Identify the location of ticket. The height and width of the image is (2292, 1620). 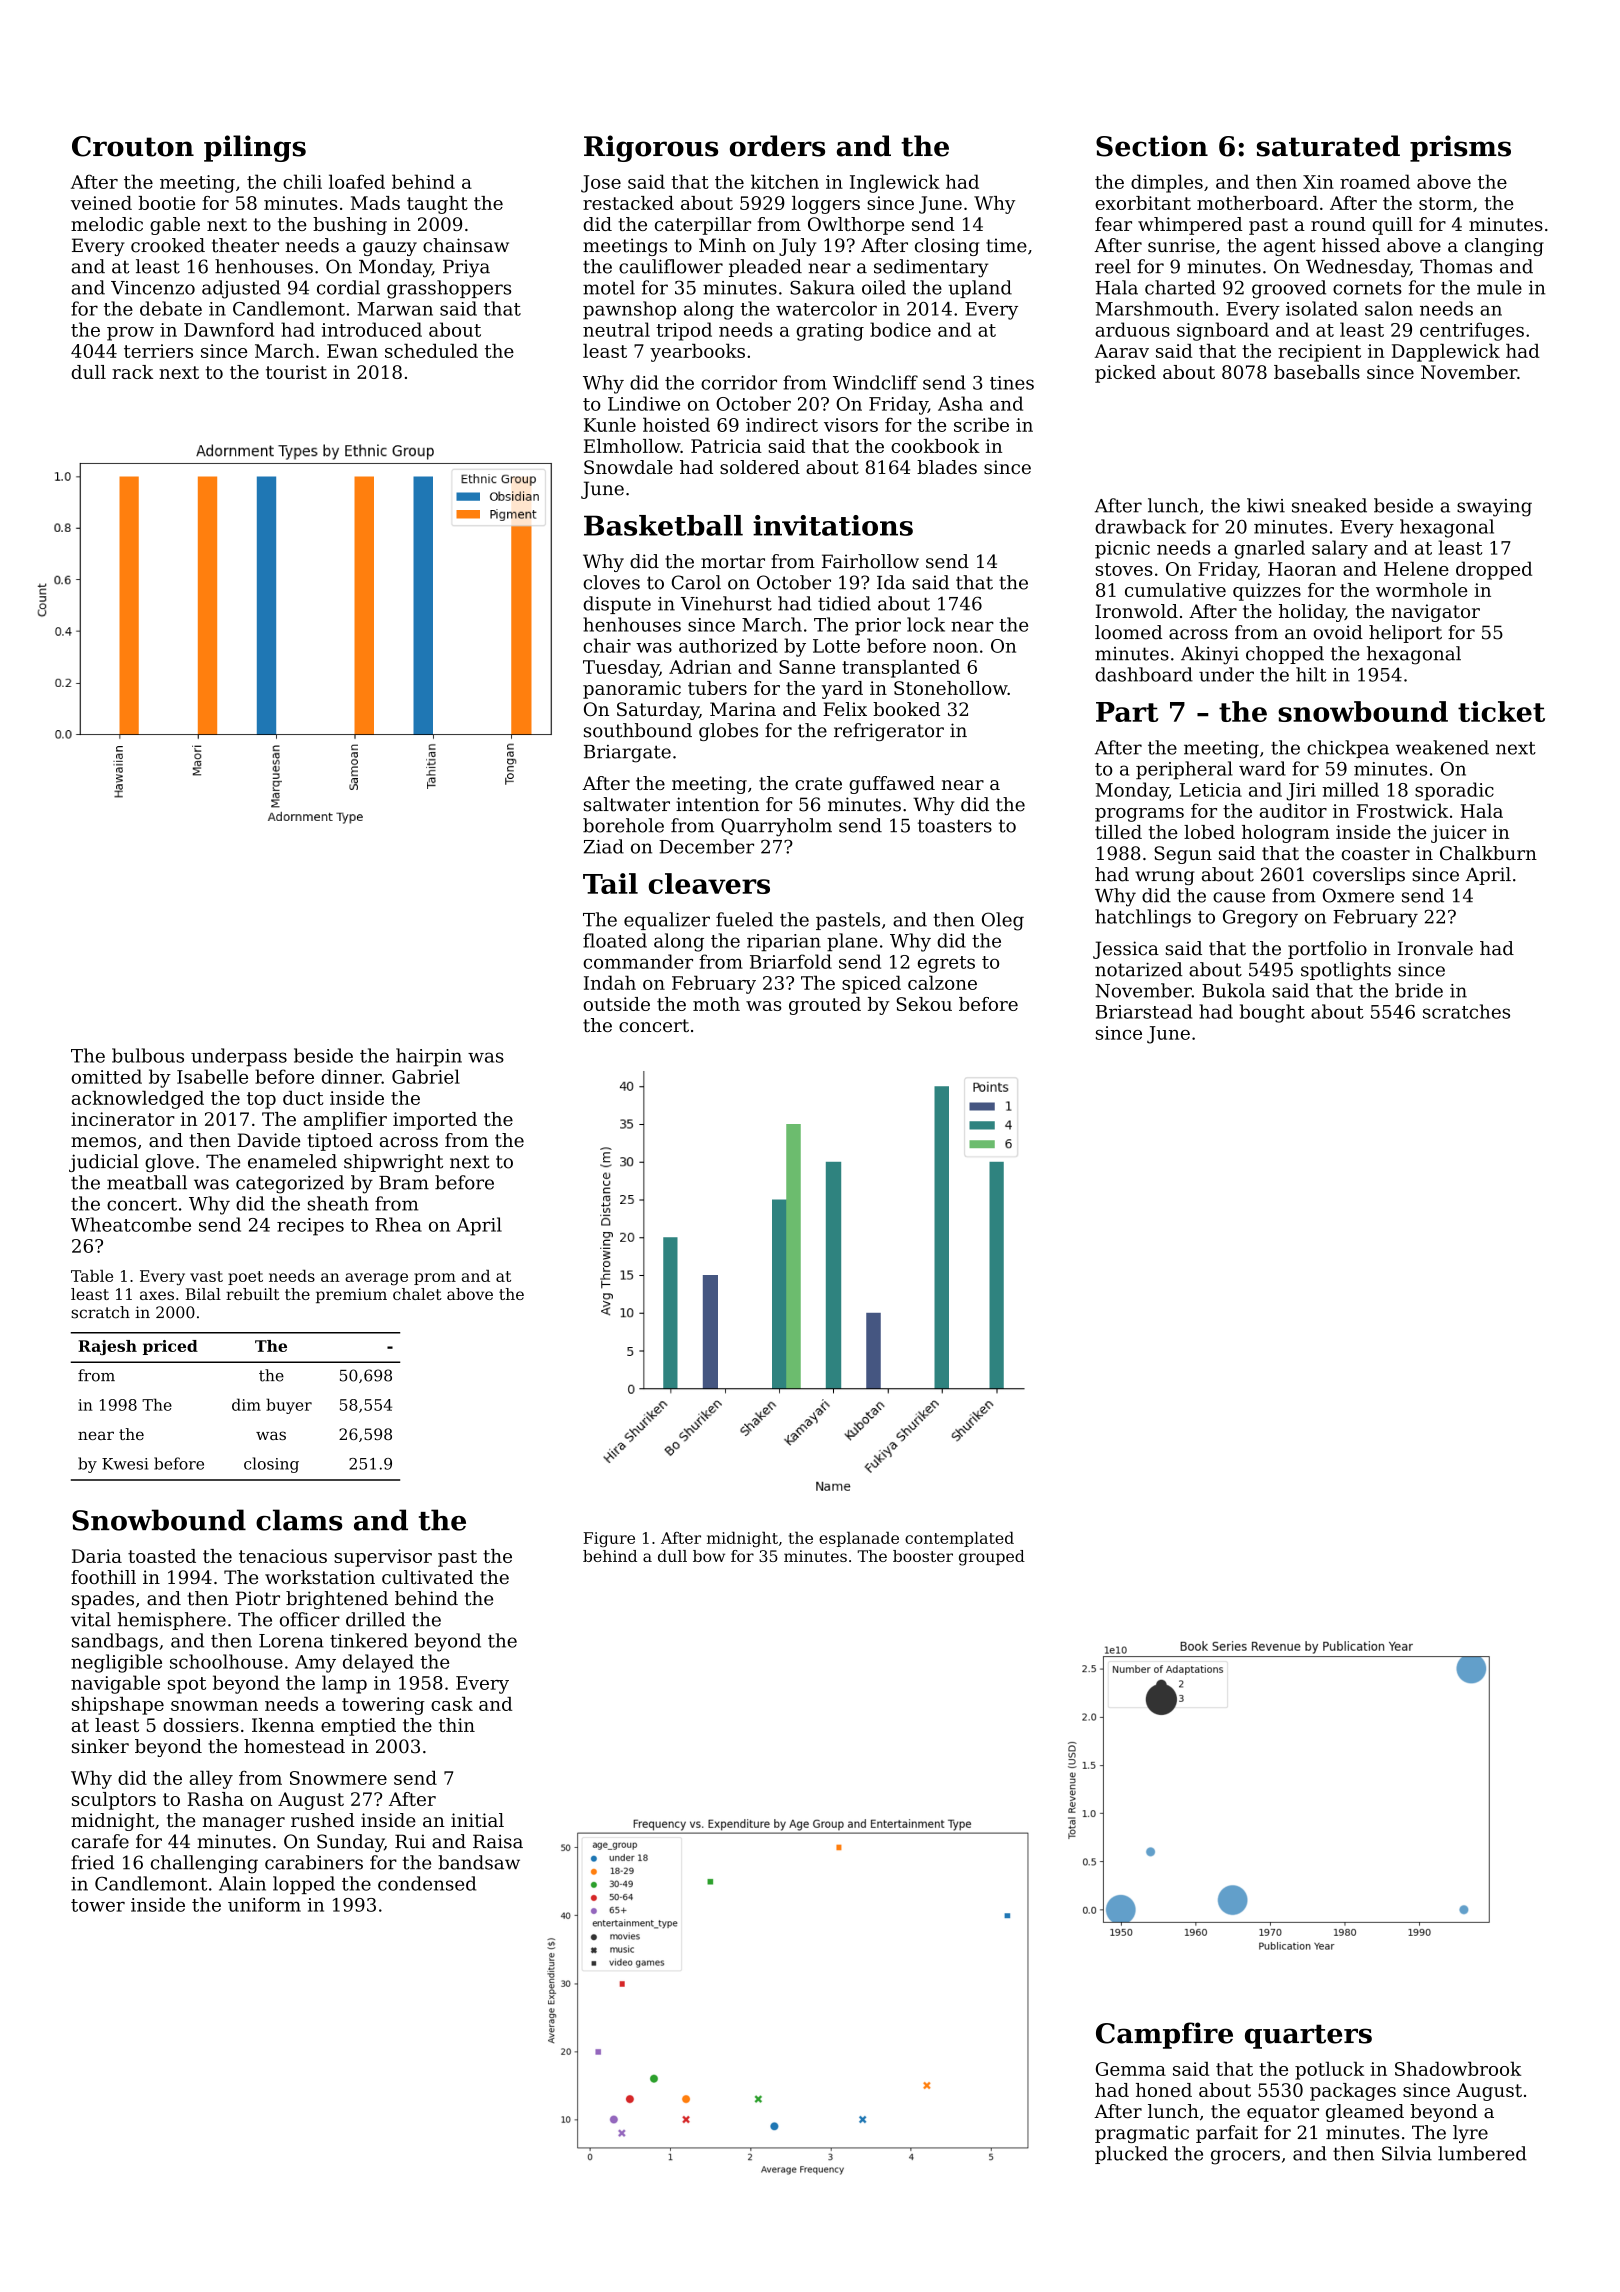
(1501, 711).
